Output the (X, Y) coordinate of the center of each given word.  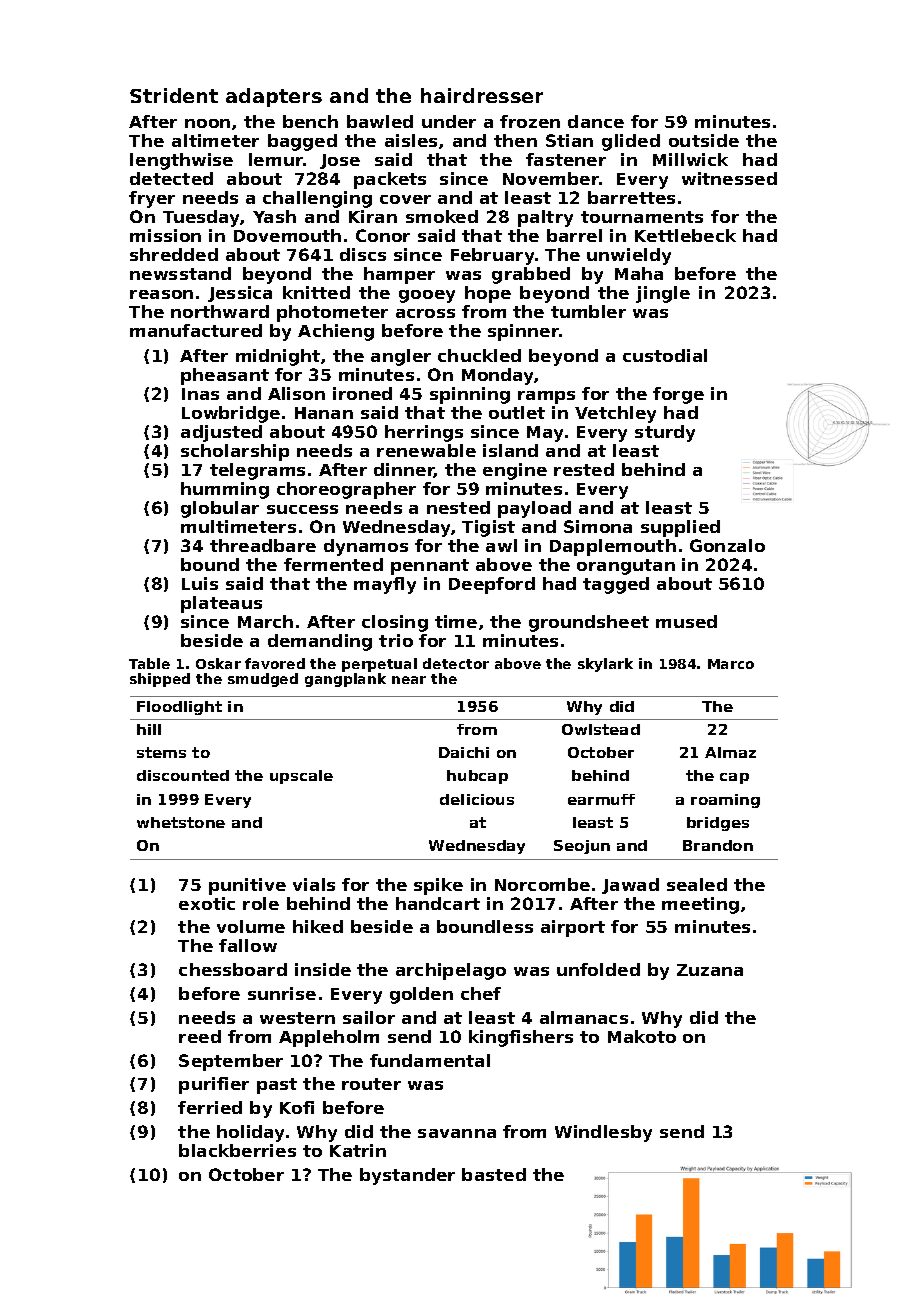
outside (704, 140)
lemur (276, 159)
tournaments (642, 217)
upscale (301, 777)
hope (488, 294)
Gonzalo (727, 545)
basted (494, 1174)
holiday (250, 1133)
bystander (407, 1176)
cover (405, 199)
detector (456, 663)
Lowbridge (231, 414)
